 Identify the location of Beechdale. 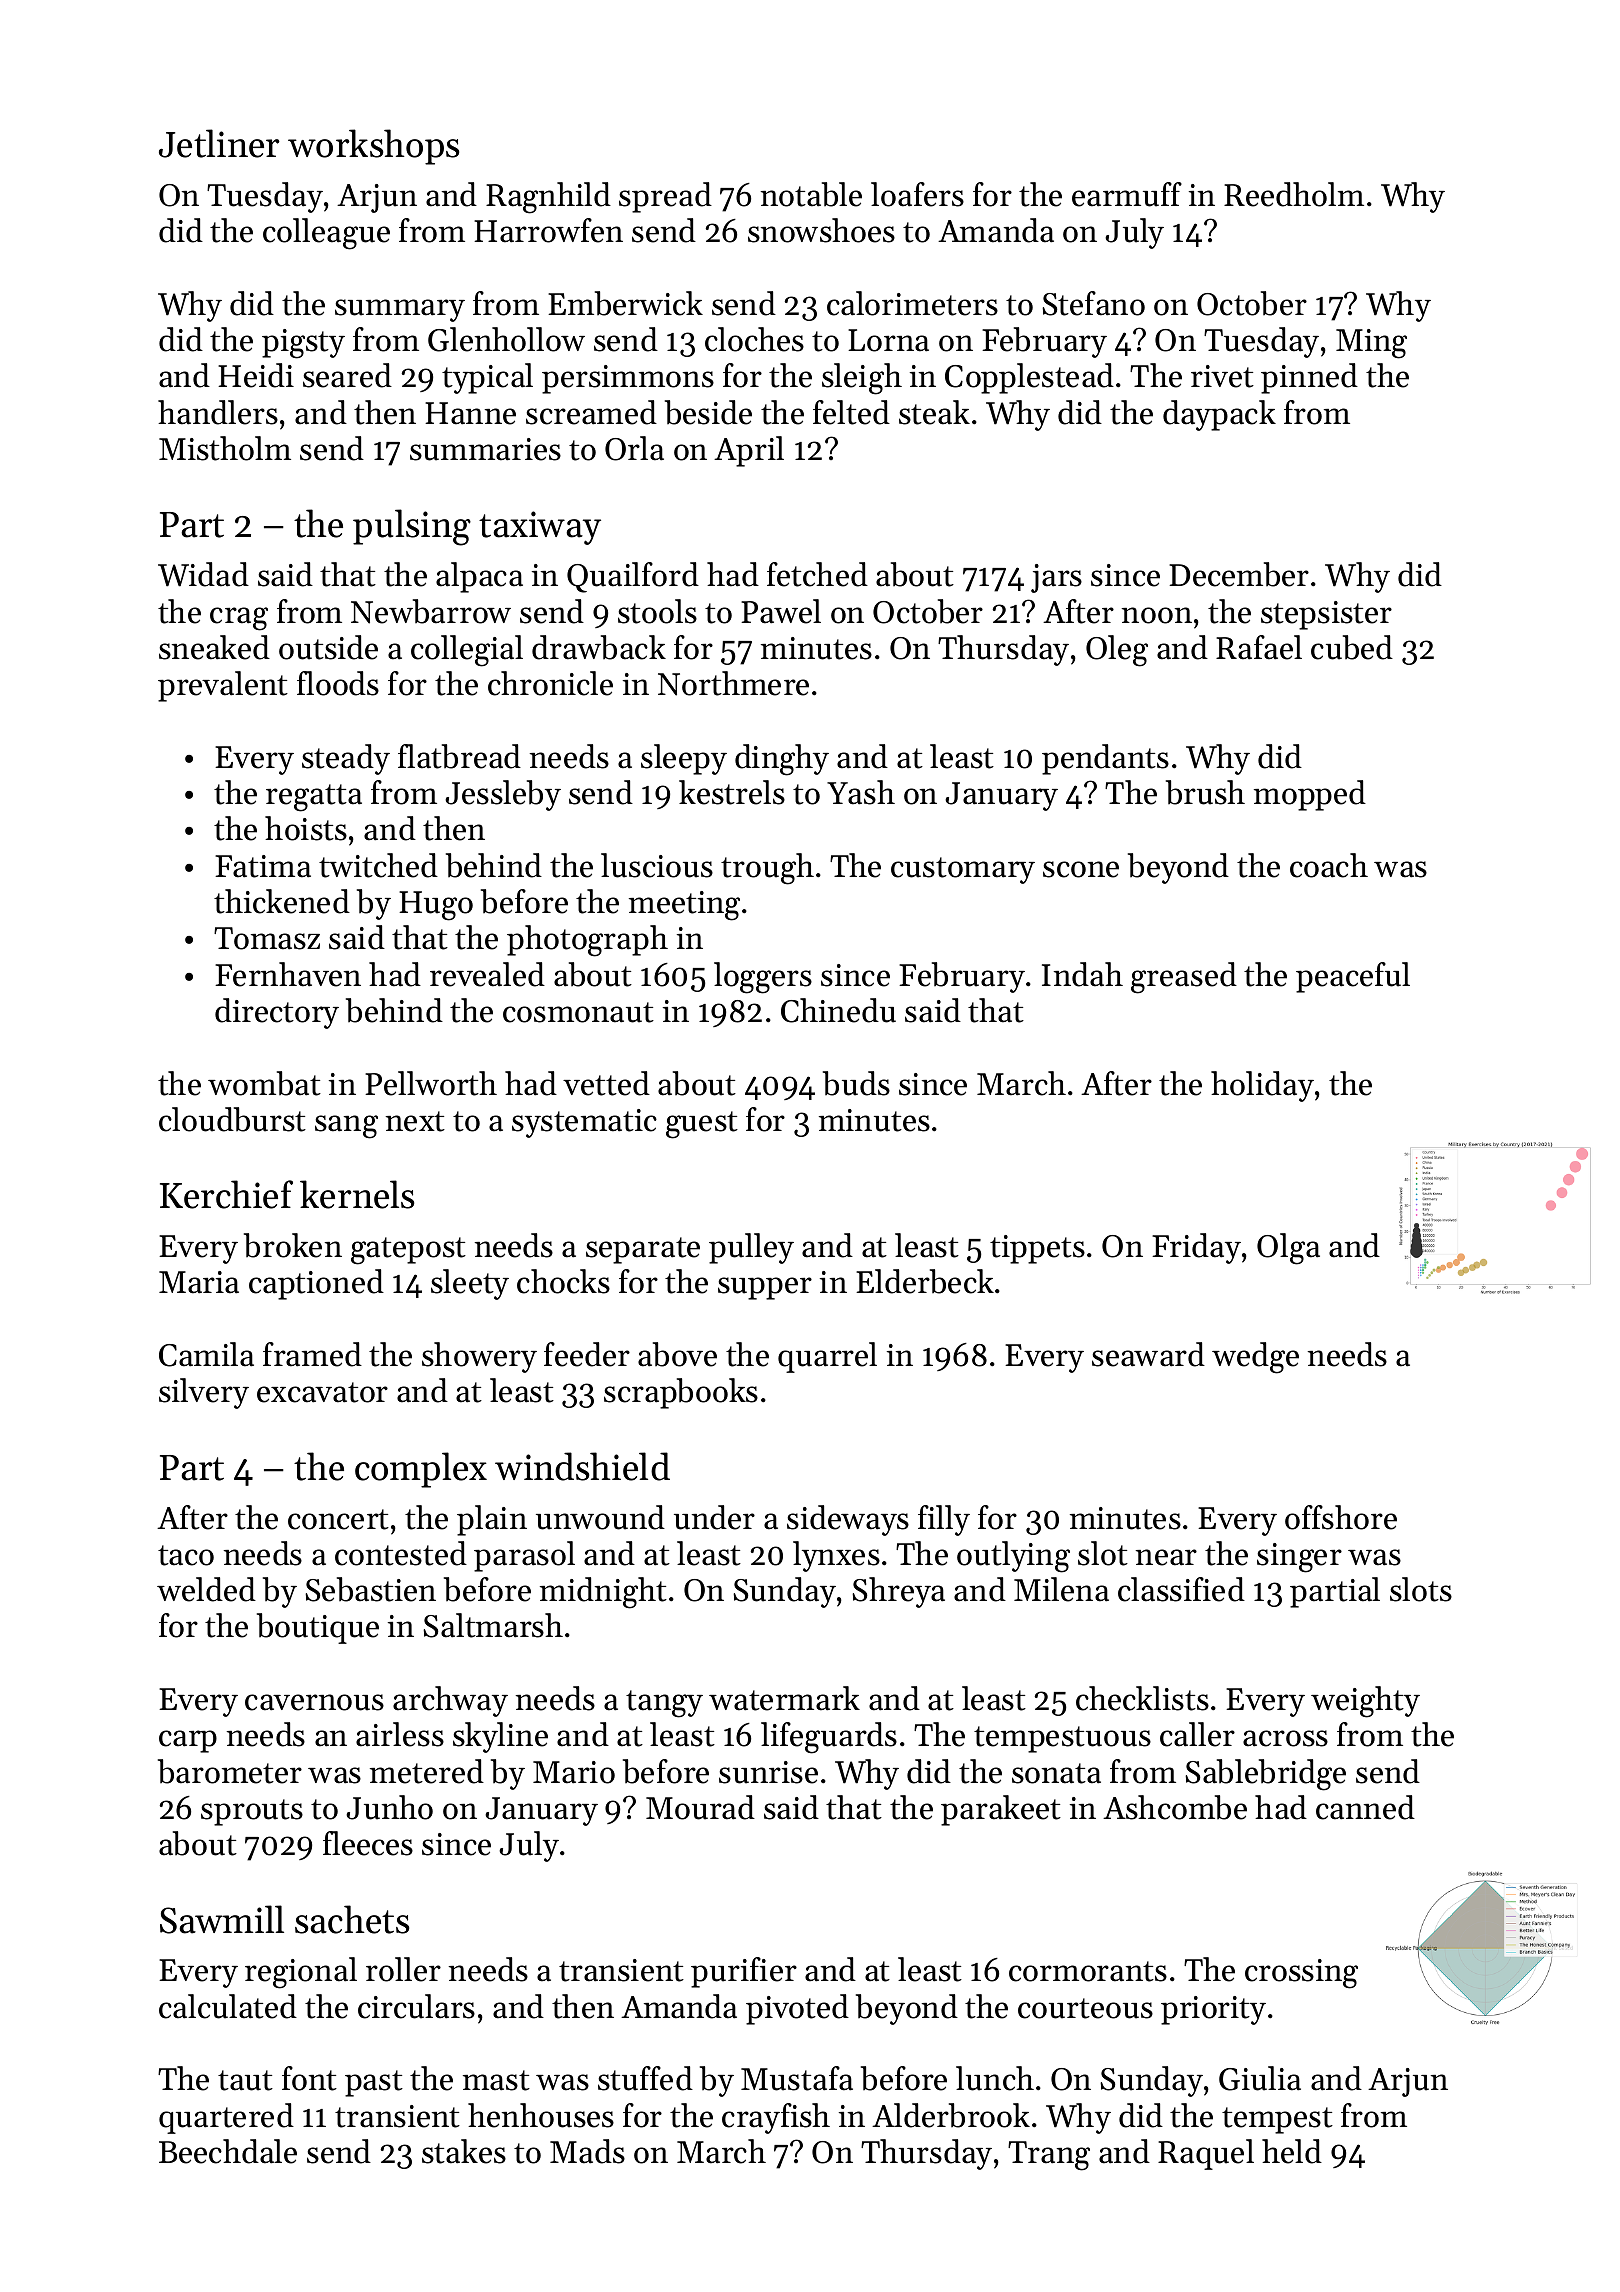
(228, 2151).
